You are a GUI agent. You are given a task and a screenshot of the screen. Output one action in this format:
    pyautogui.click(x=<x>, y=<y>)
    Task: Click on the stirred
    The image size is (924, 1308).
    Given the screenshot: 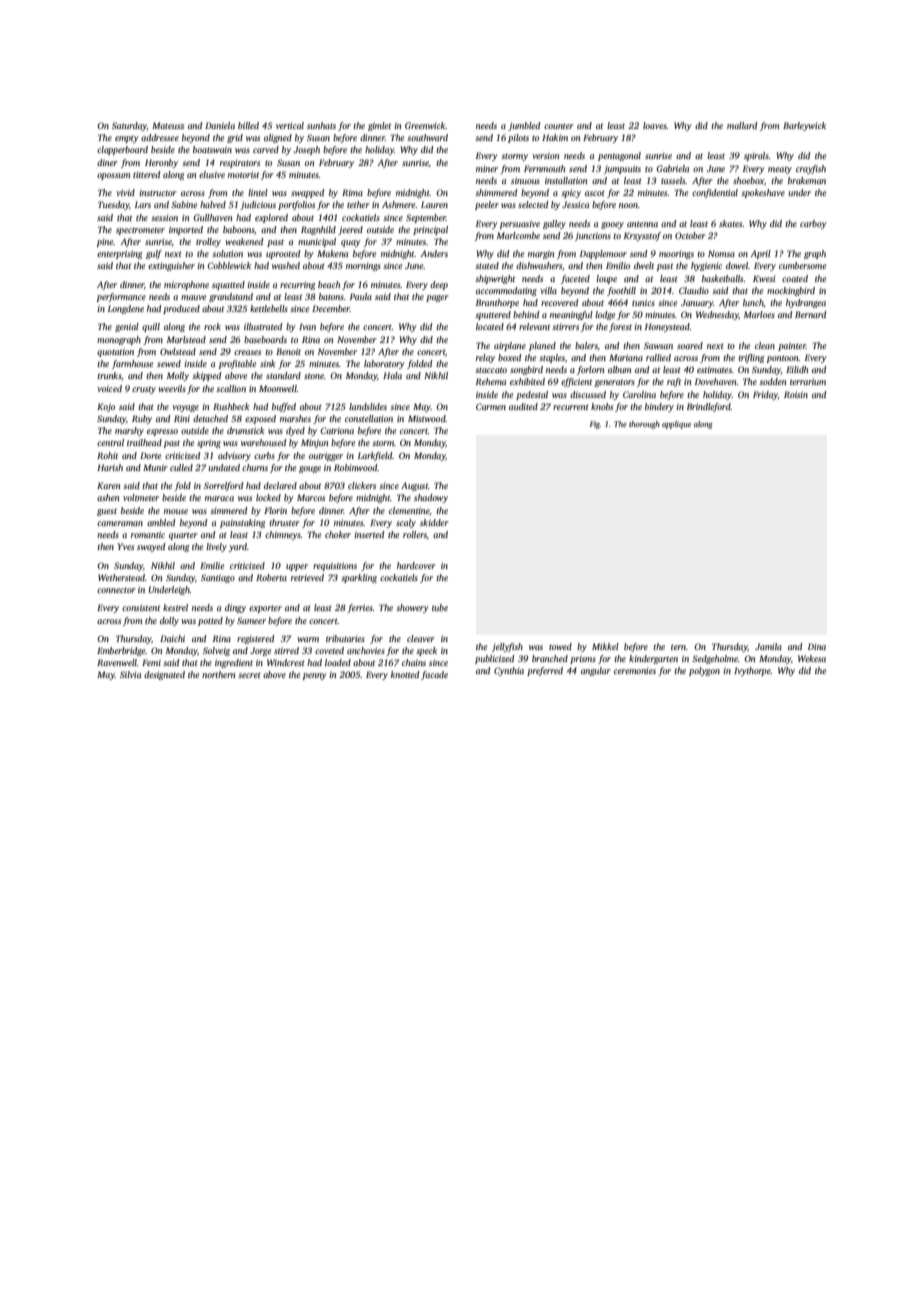 What is the action you would take?
    pyautogui.click(x=286, y=650)
